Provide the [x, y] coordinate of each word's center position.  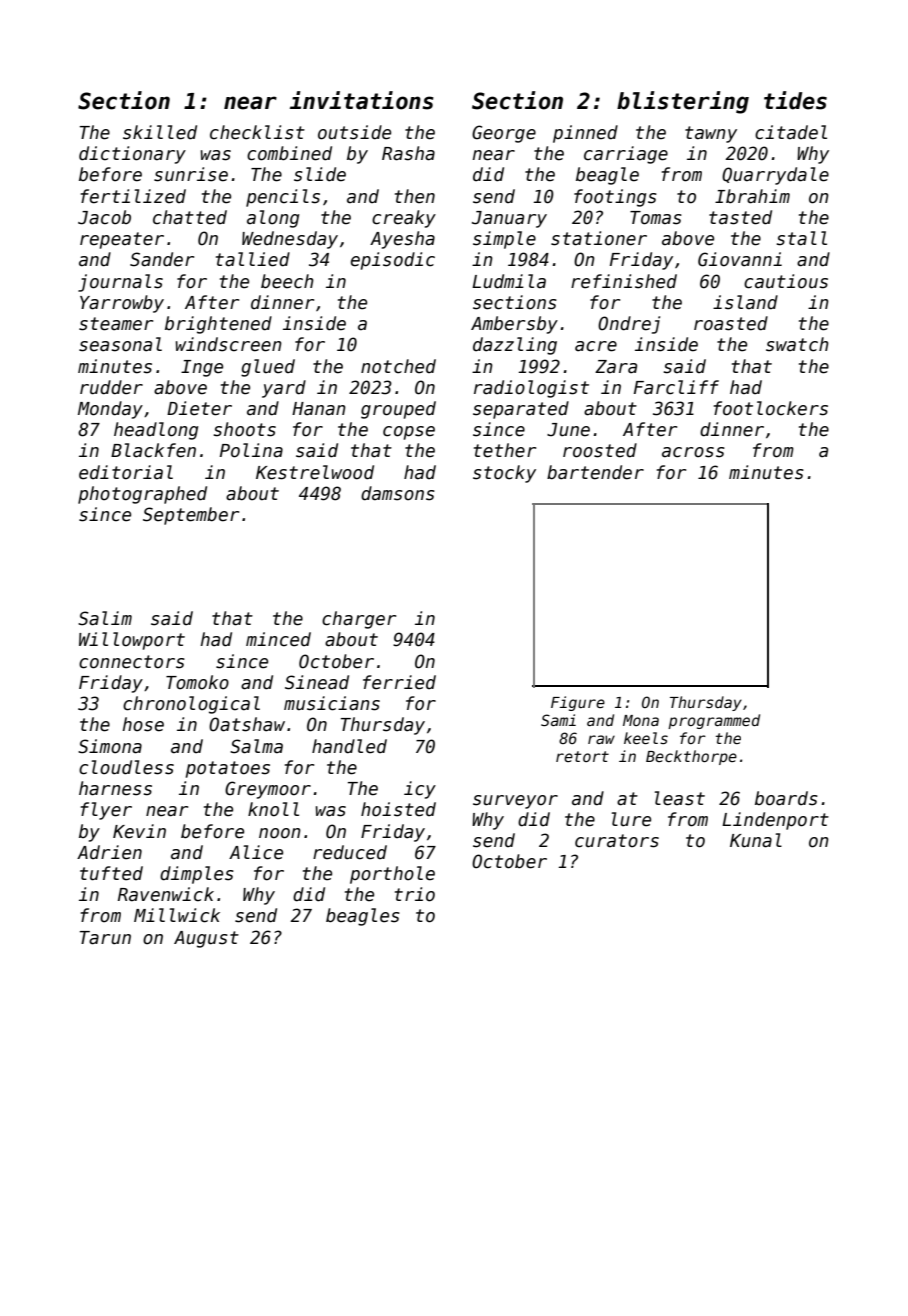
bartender [595, 472]
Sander [162, 259]
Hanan [319, 409]
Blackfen [153, 450]
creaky [404, 219]
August [206, 939]
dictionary [132, 155]
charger [359, 620]
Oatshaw [247, 724]
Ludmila [509, 281]
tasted [740, 217]
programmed [714, 721]
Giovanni [740, 259]
